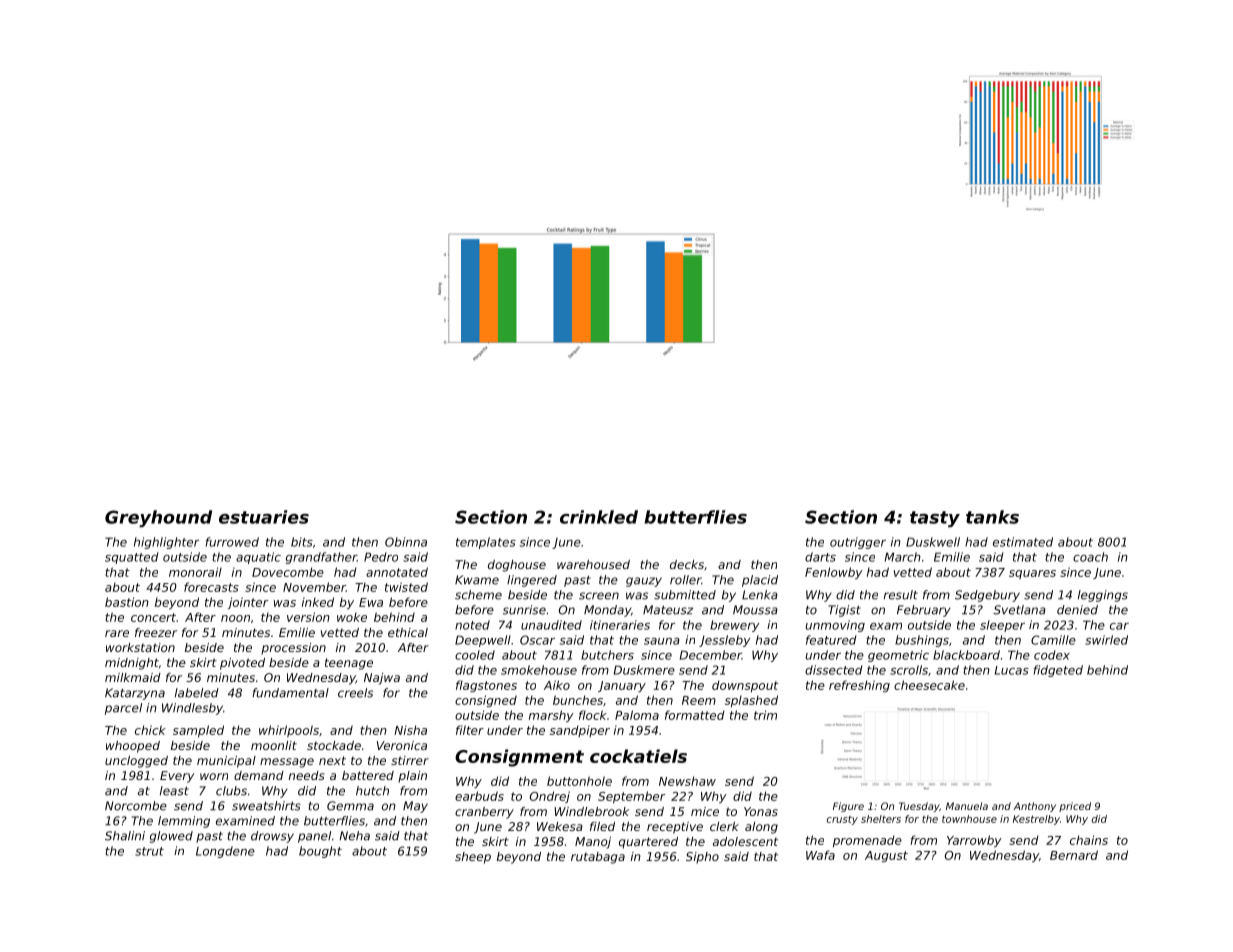  Describe the element at coordinates (473, 858) in the image. I see `sheep` at that location.
